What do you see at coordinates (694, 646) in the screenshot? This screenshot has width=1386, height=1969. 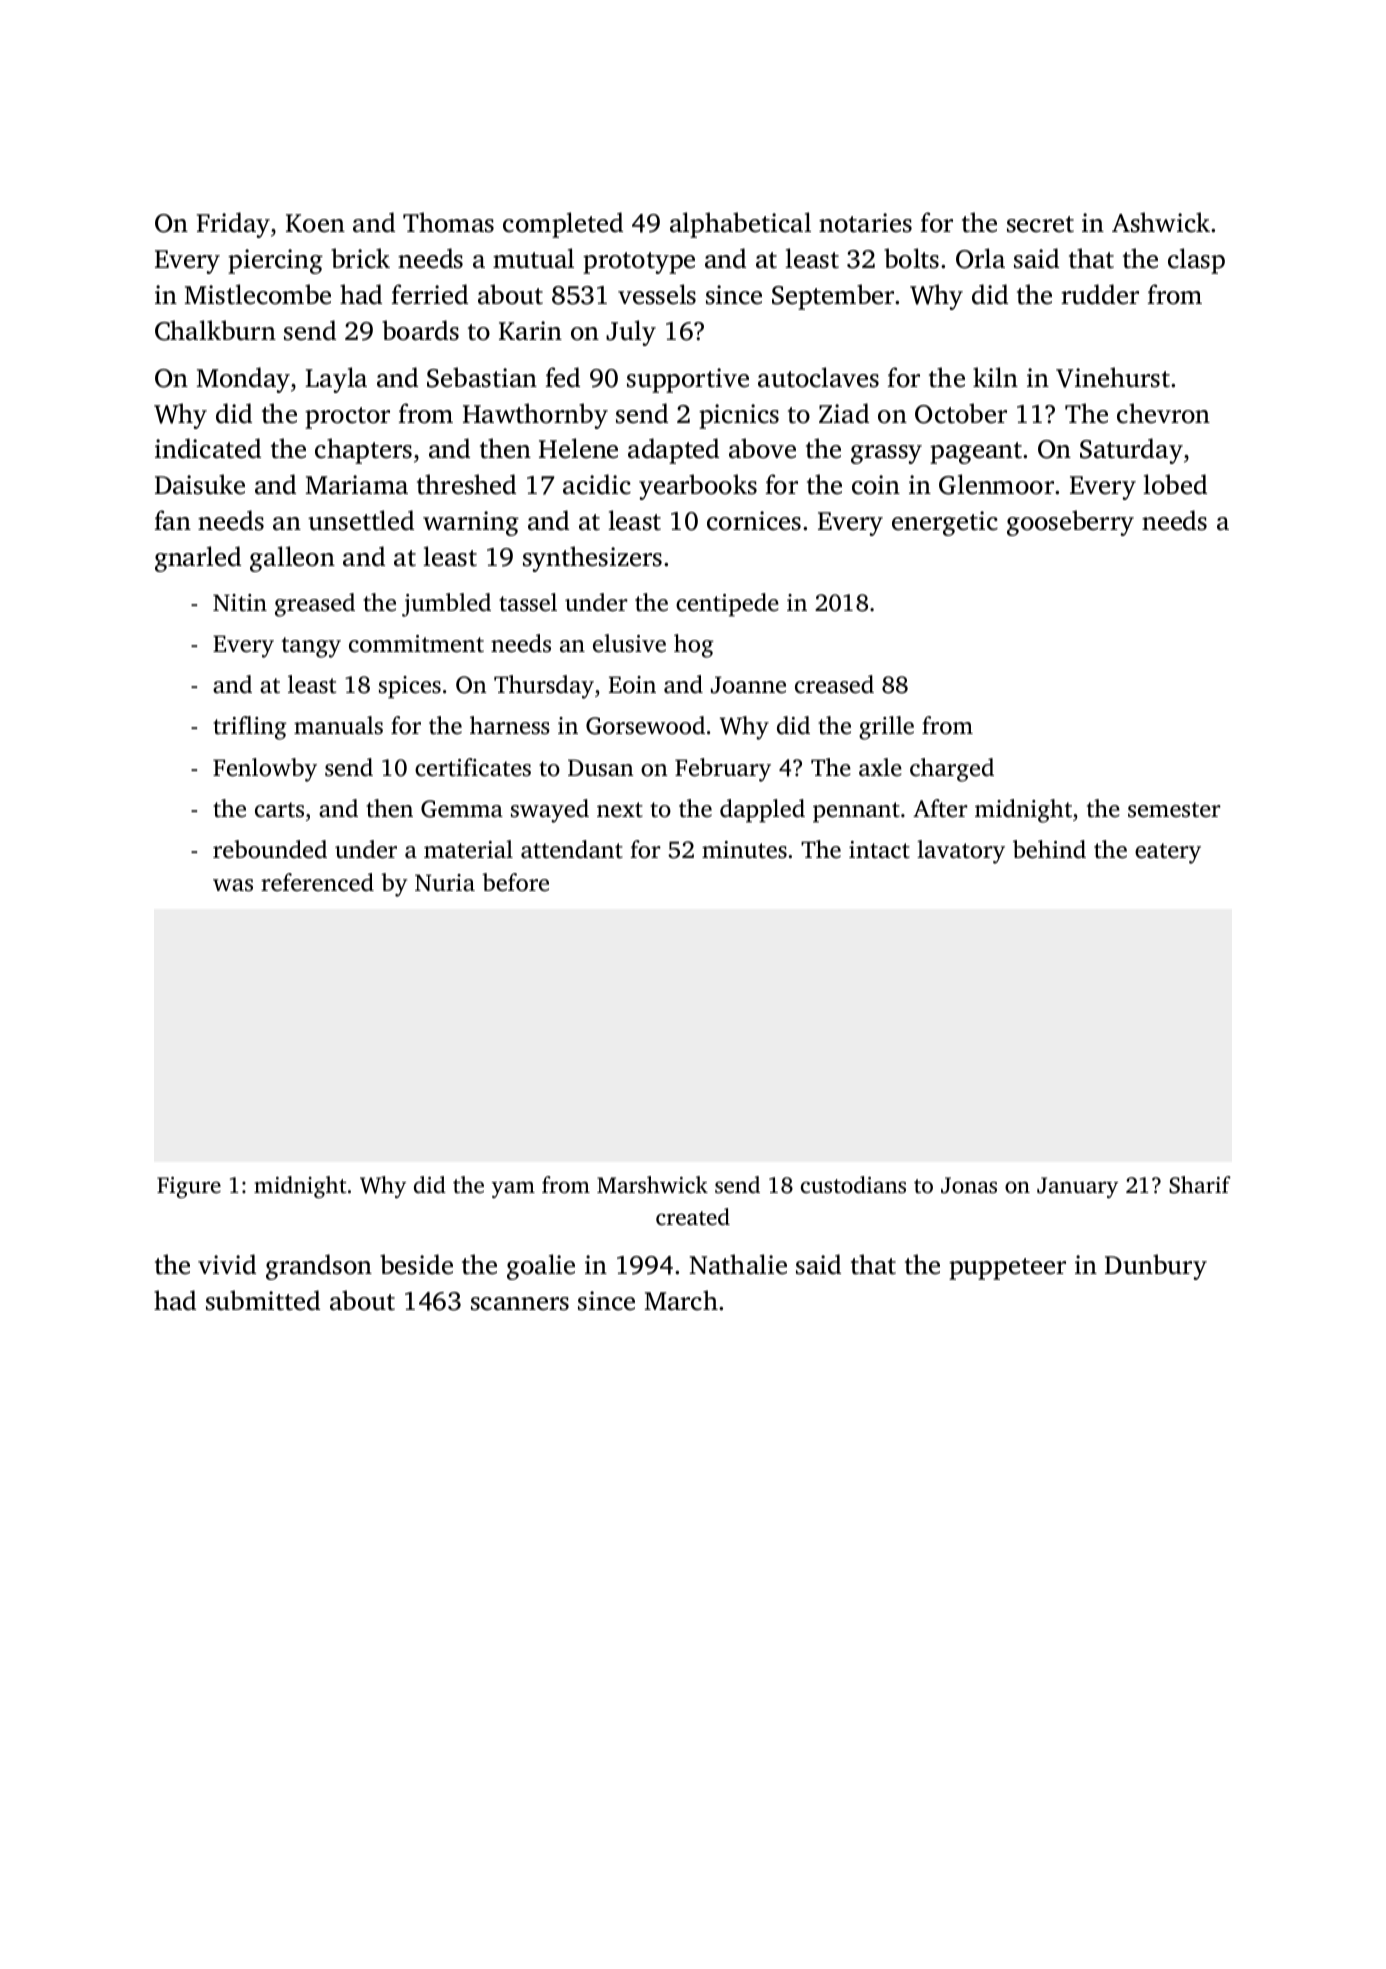 I see `hog` at bounding box center [694, 646].
